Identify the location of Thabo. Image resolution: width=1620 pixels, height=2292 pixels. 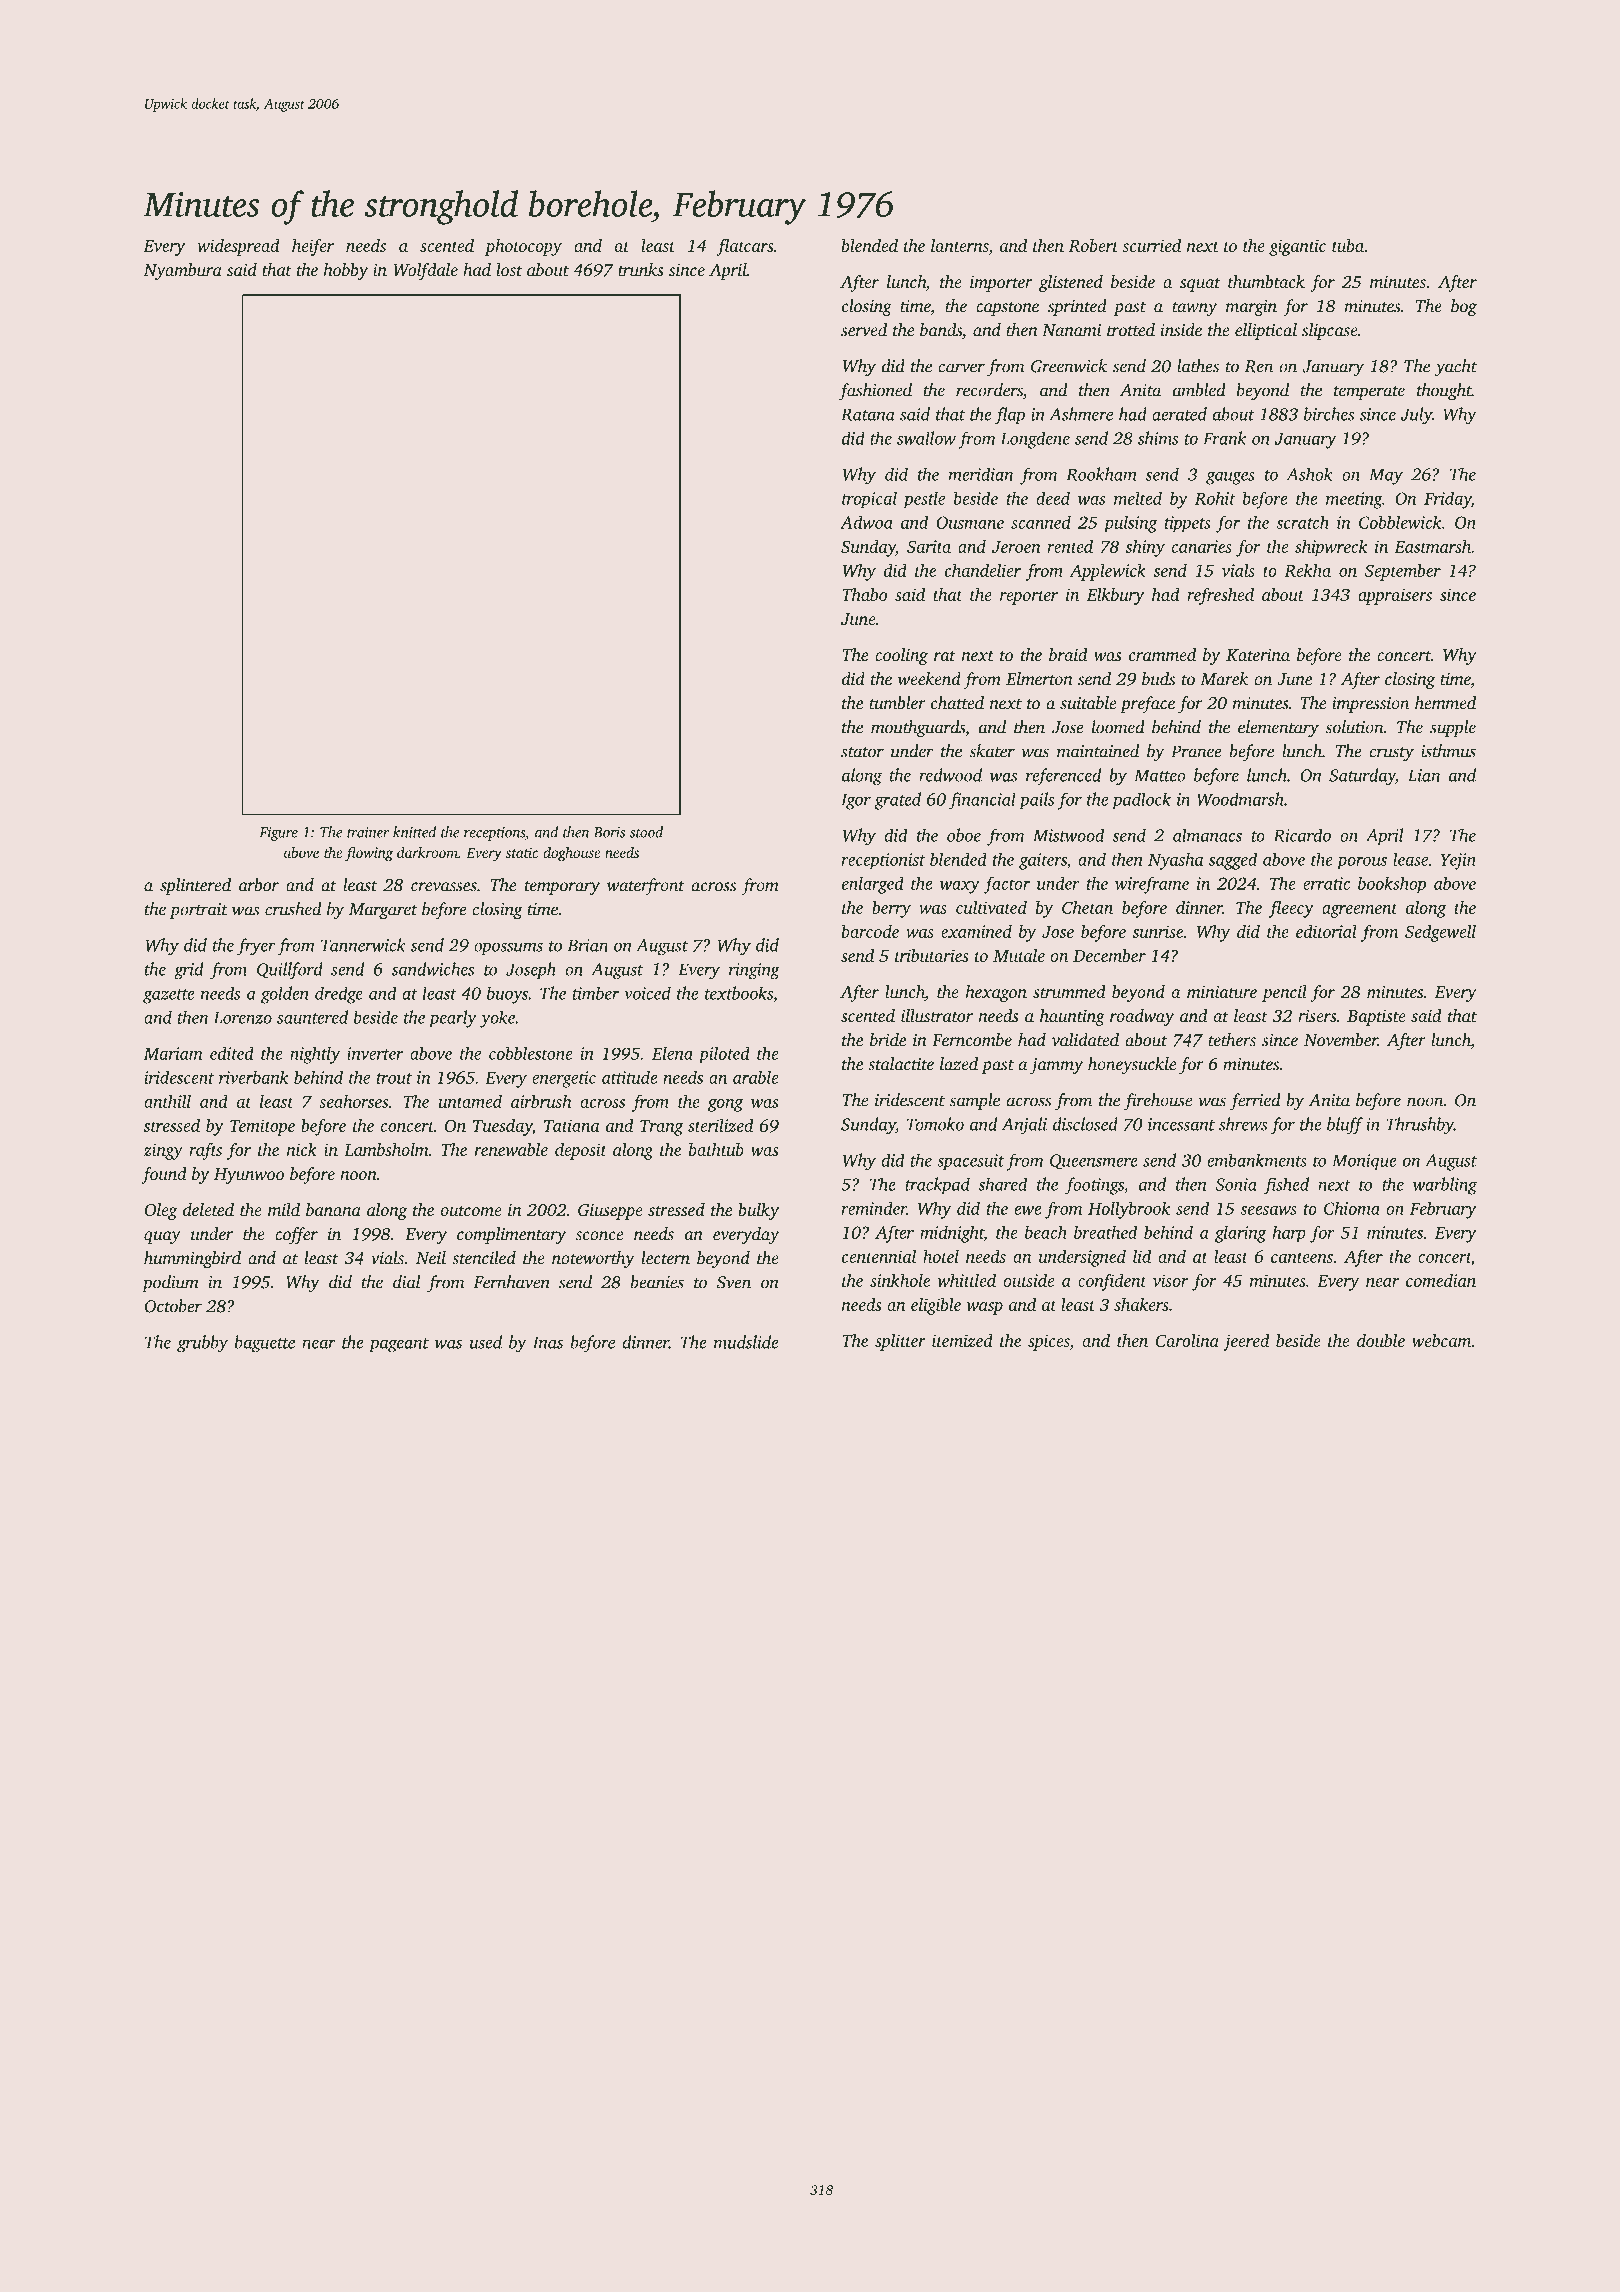
(864, 594).
